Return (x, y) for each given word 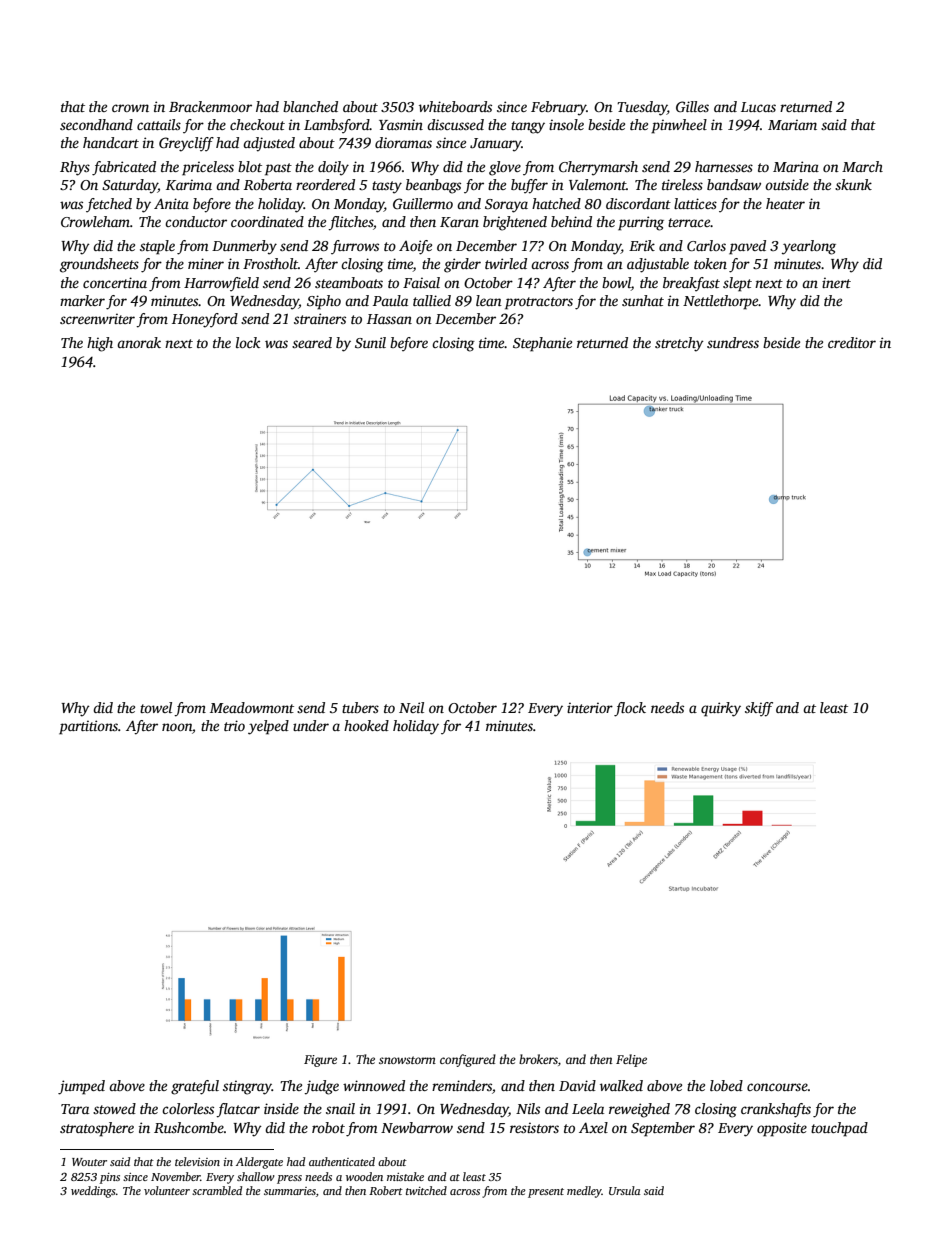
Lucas (758, 107)
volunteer (167, 1190)
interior (590, 707)
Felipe (631, 1060)
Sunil (370, 342)
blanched (310, 106)
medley (584, 1192)
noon (177, 727)
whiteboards (455, 106)
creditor (852, 342)
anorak (139, 342)
